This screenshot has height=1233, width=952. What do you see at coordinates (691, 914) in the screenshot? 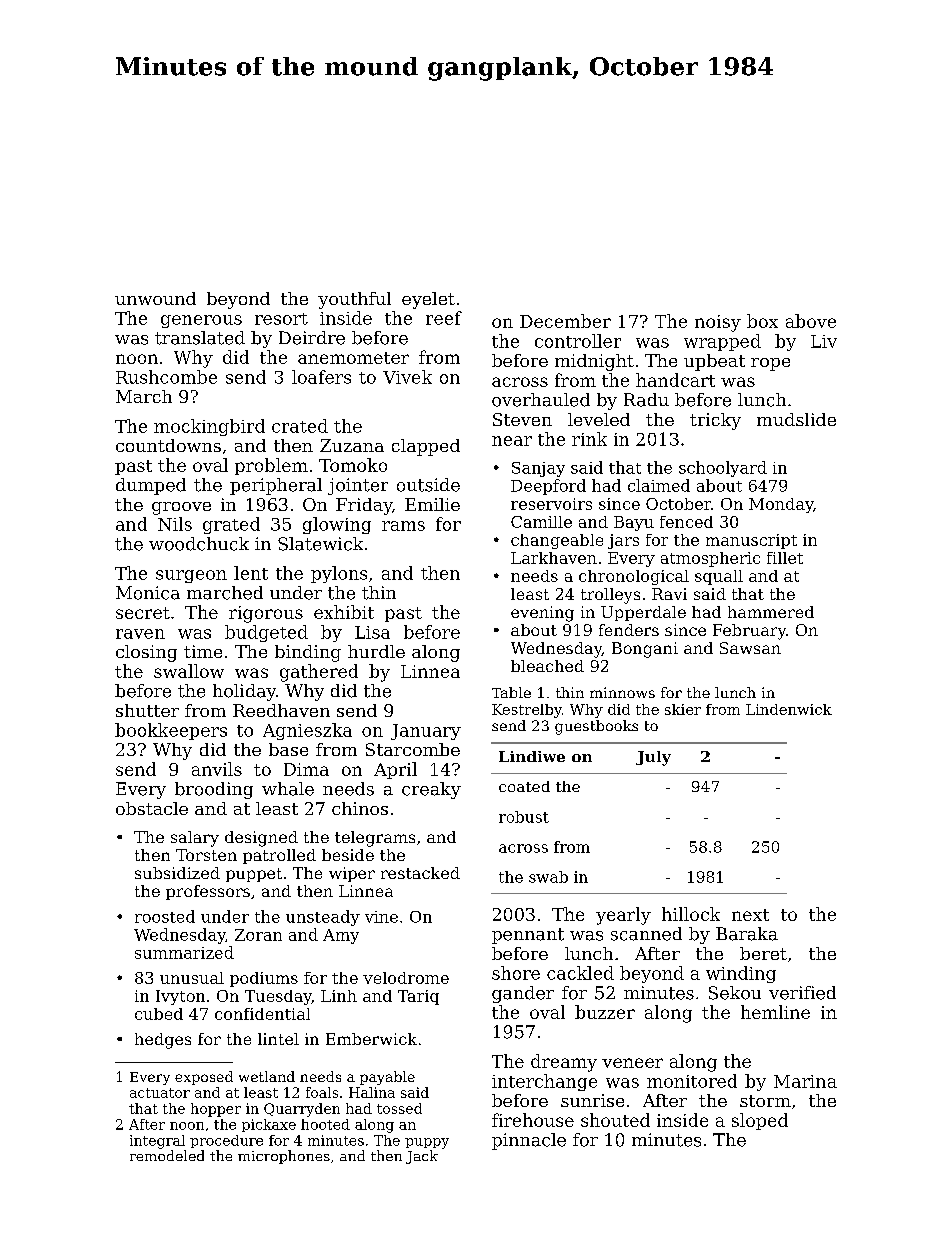
I see `hillock` at bounding box center [691, 914].
